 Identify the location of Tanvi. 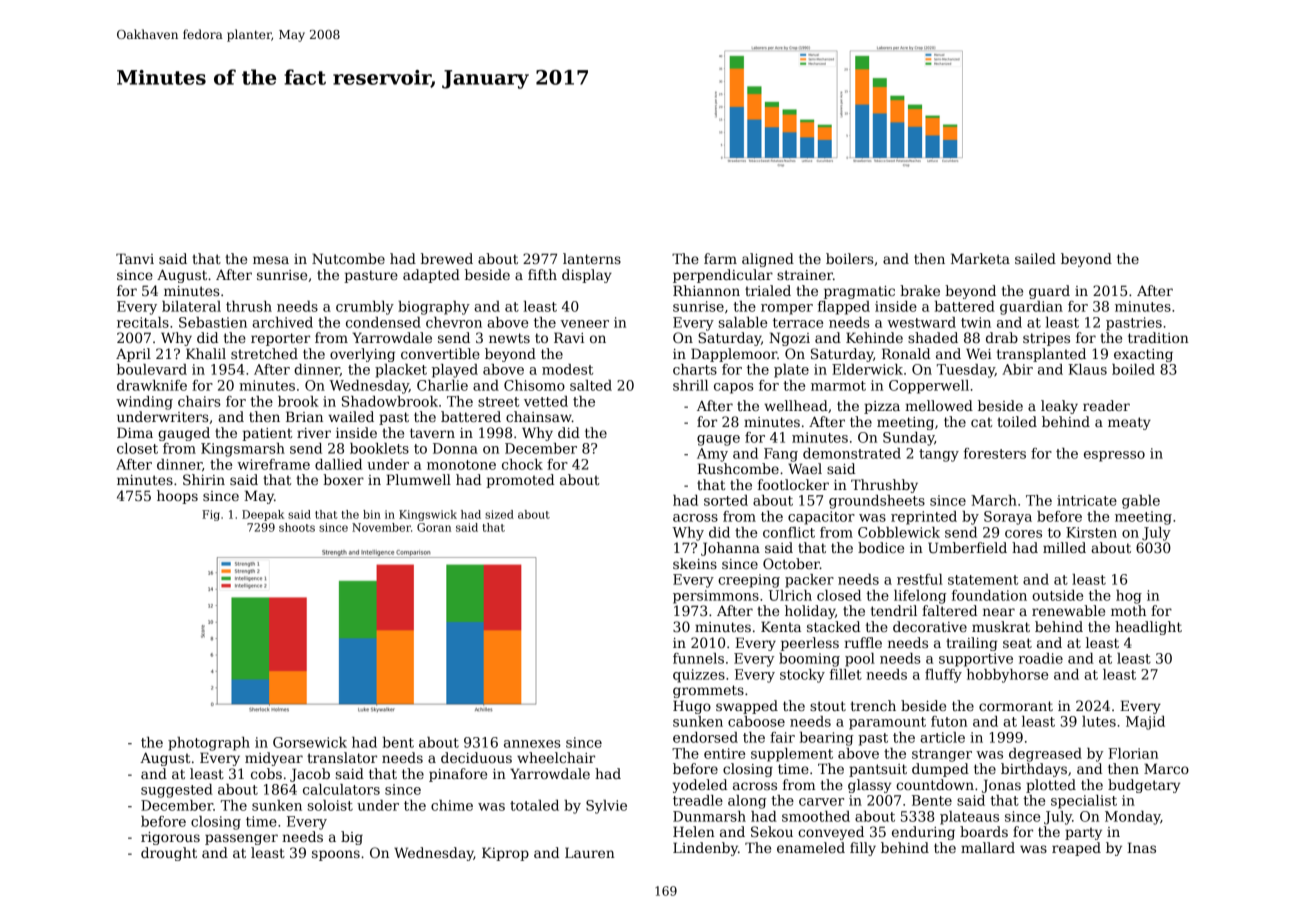
(135, 258).
